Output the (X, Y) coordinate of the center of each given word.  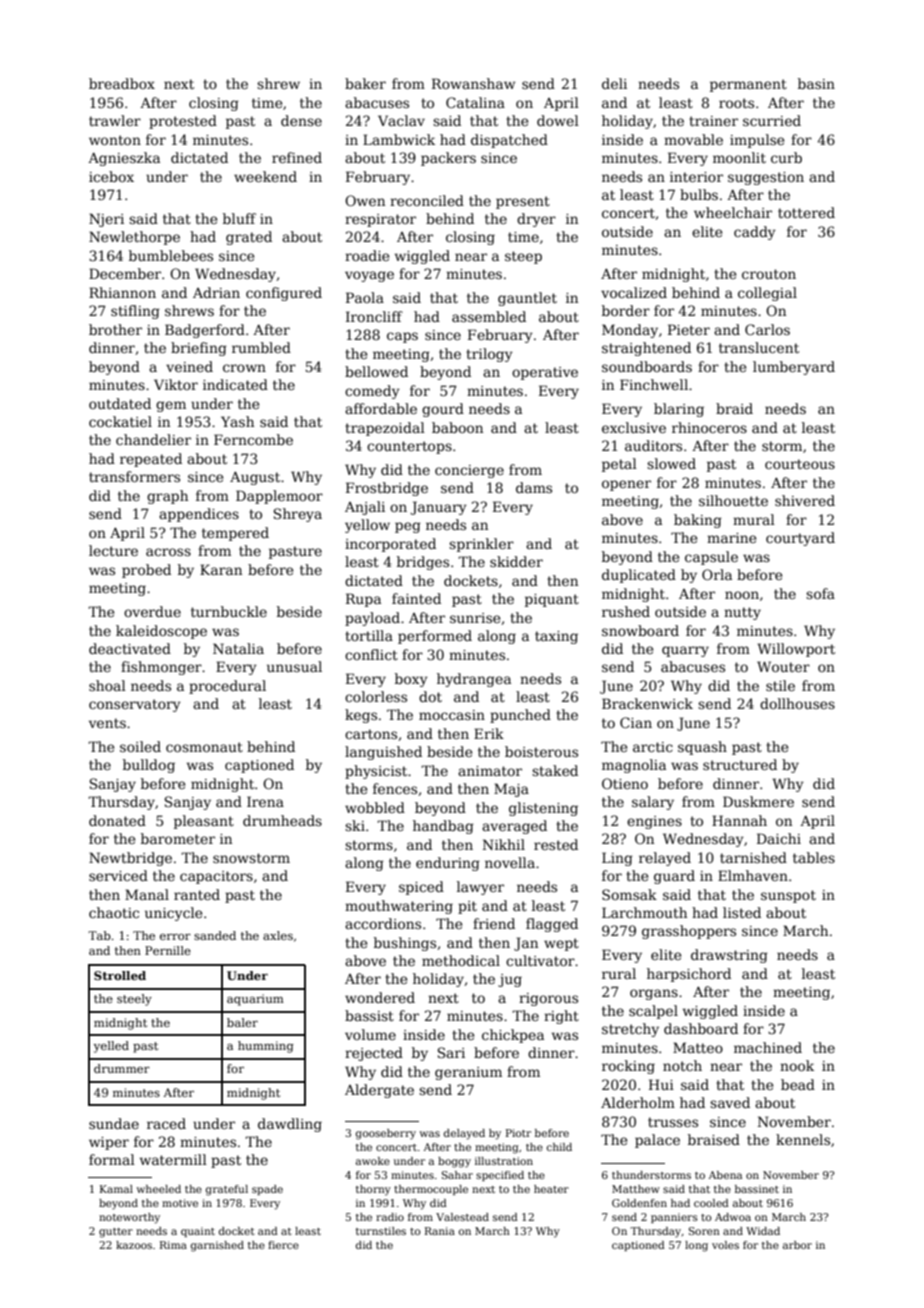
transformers (134, 476)
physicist (376, 772)
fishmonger (161, 668)
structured (740, 764)
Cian (636, 722)
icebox (111, 176)
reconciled (427, 200)
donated (117, 820)
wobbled (375, 807)
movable (693, 139)
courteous (800, 464)
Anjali (365, 508)
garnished (217, 1246)
